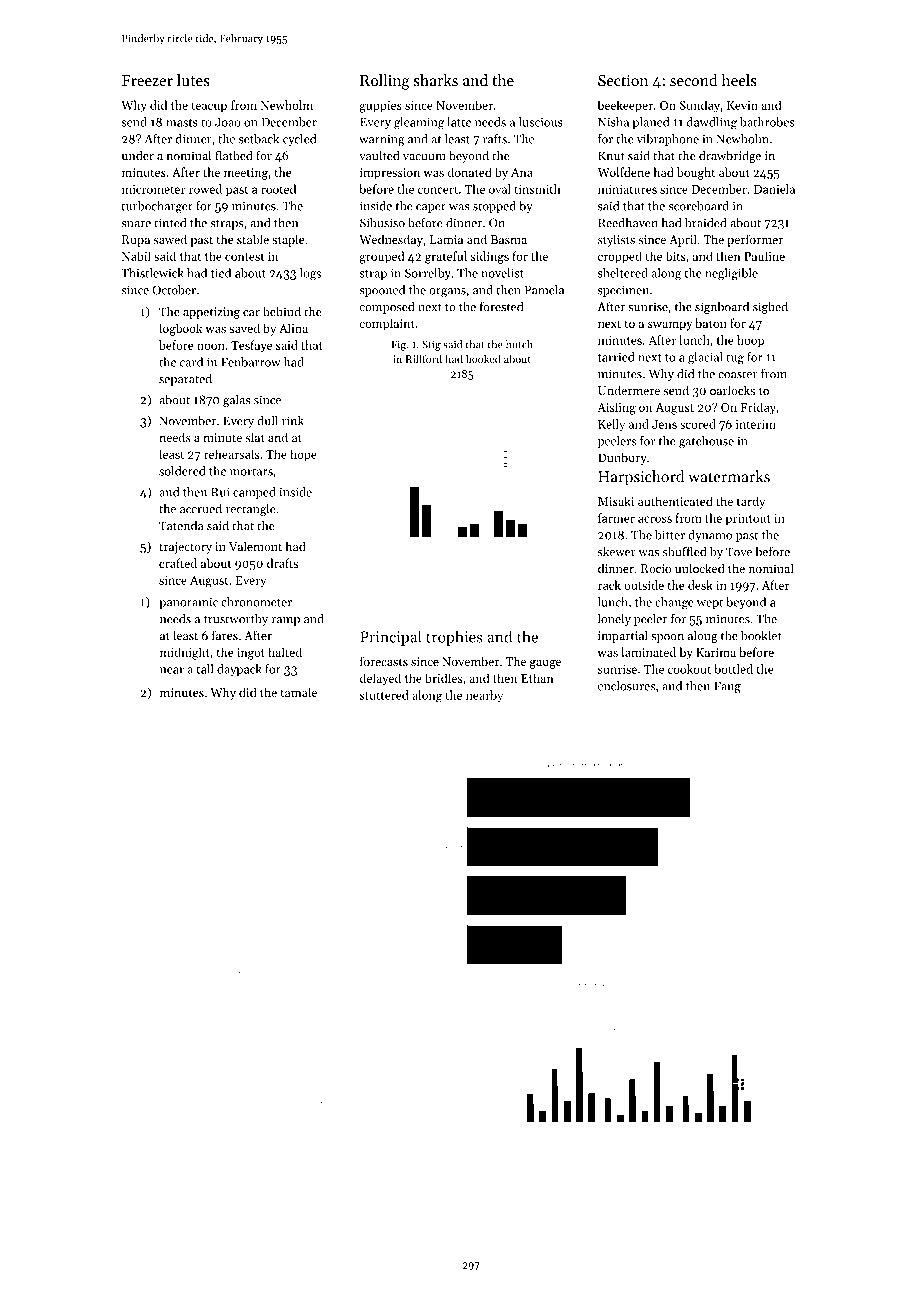 The image size is (924, 1308). Describe the element at coordinates (705, 223) in the screenshot. I see `braided` at that location.
